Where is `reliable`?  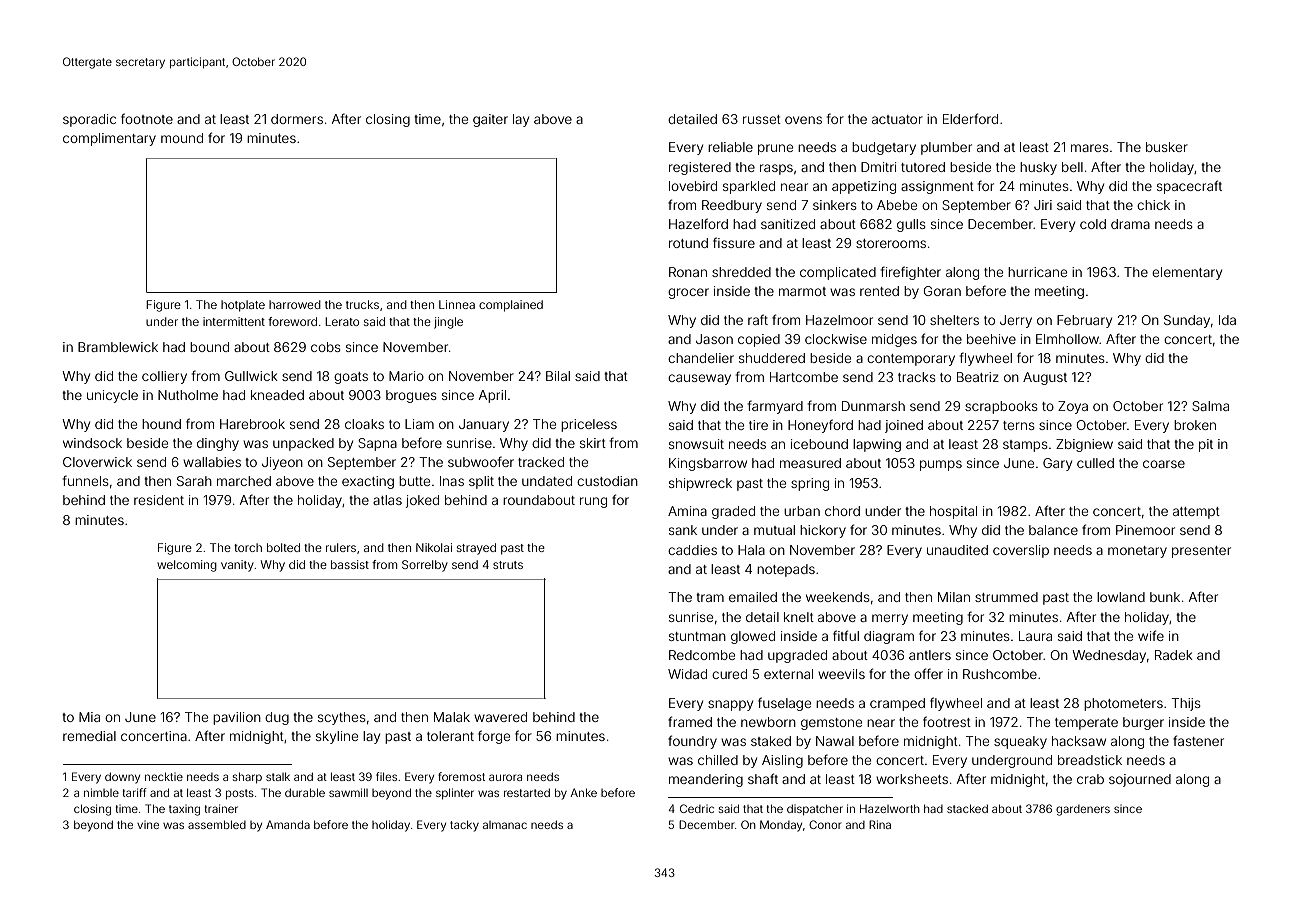 reliable is located at coordinates (730, 147).
